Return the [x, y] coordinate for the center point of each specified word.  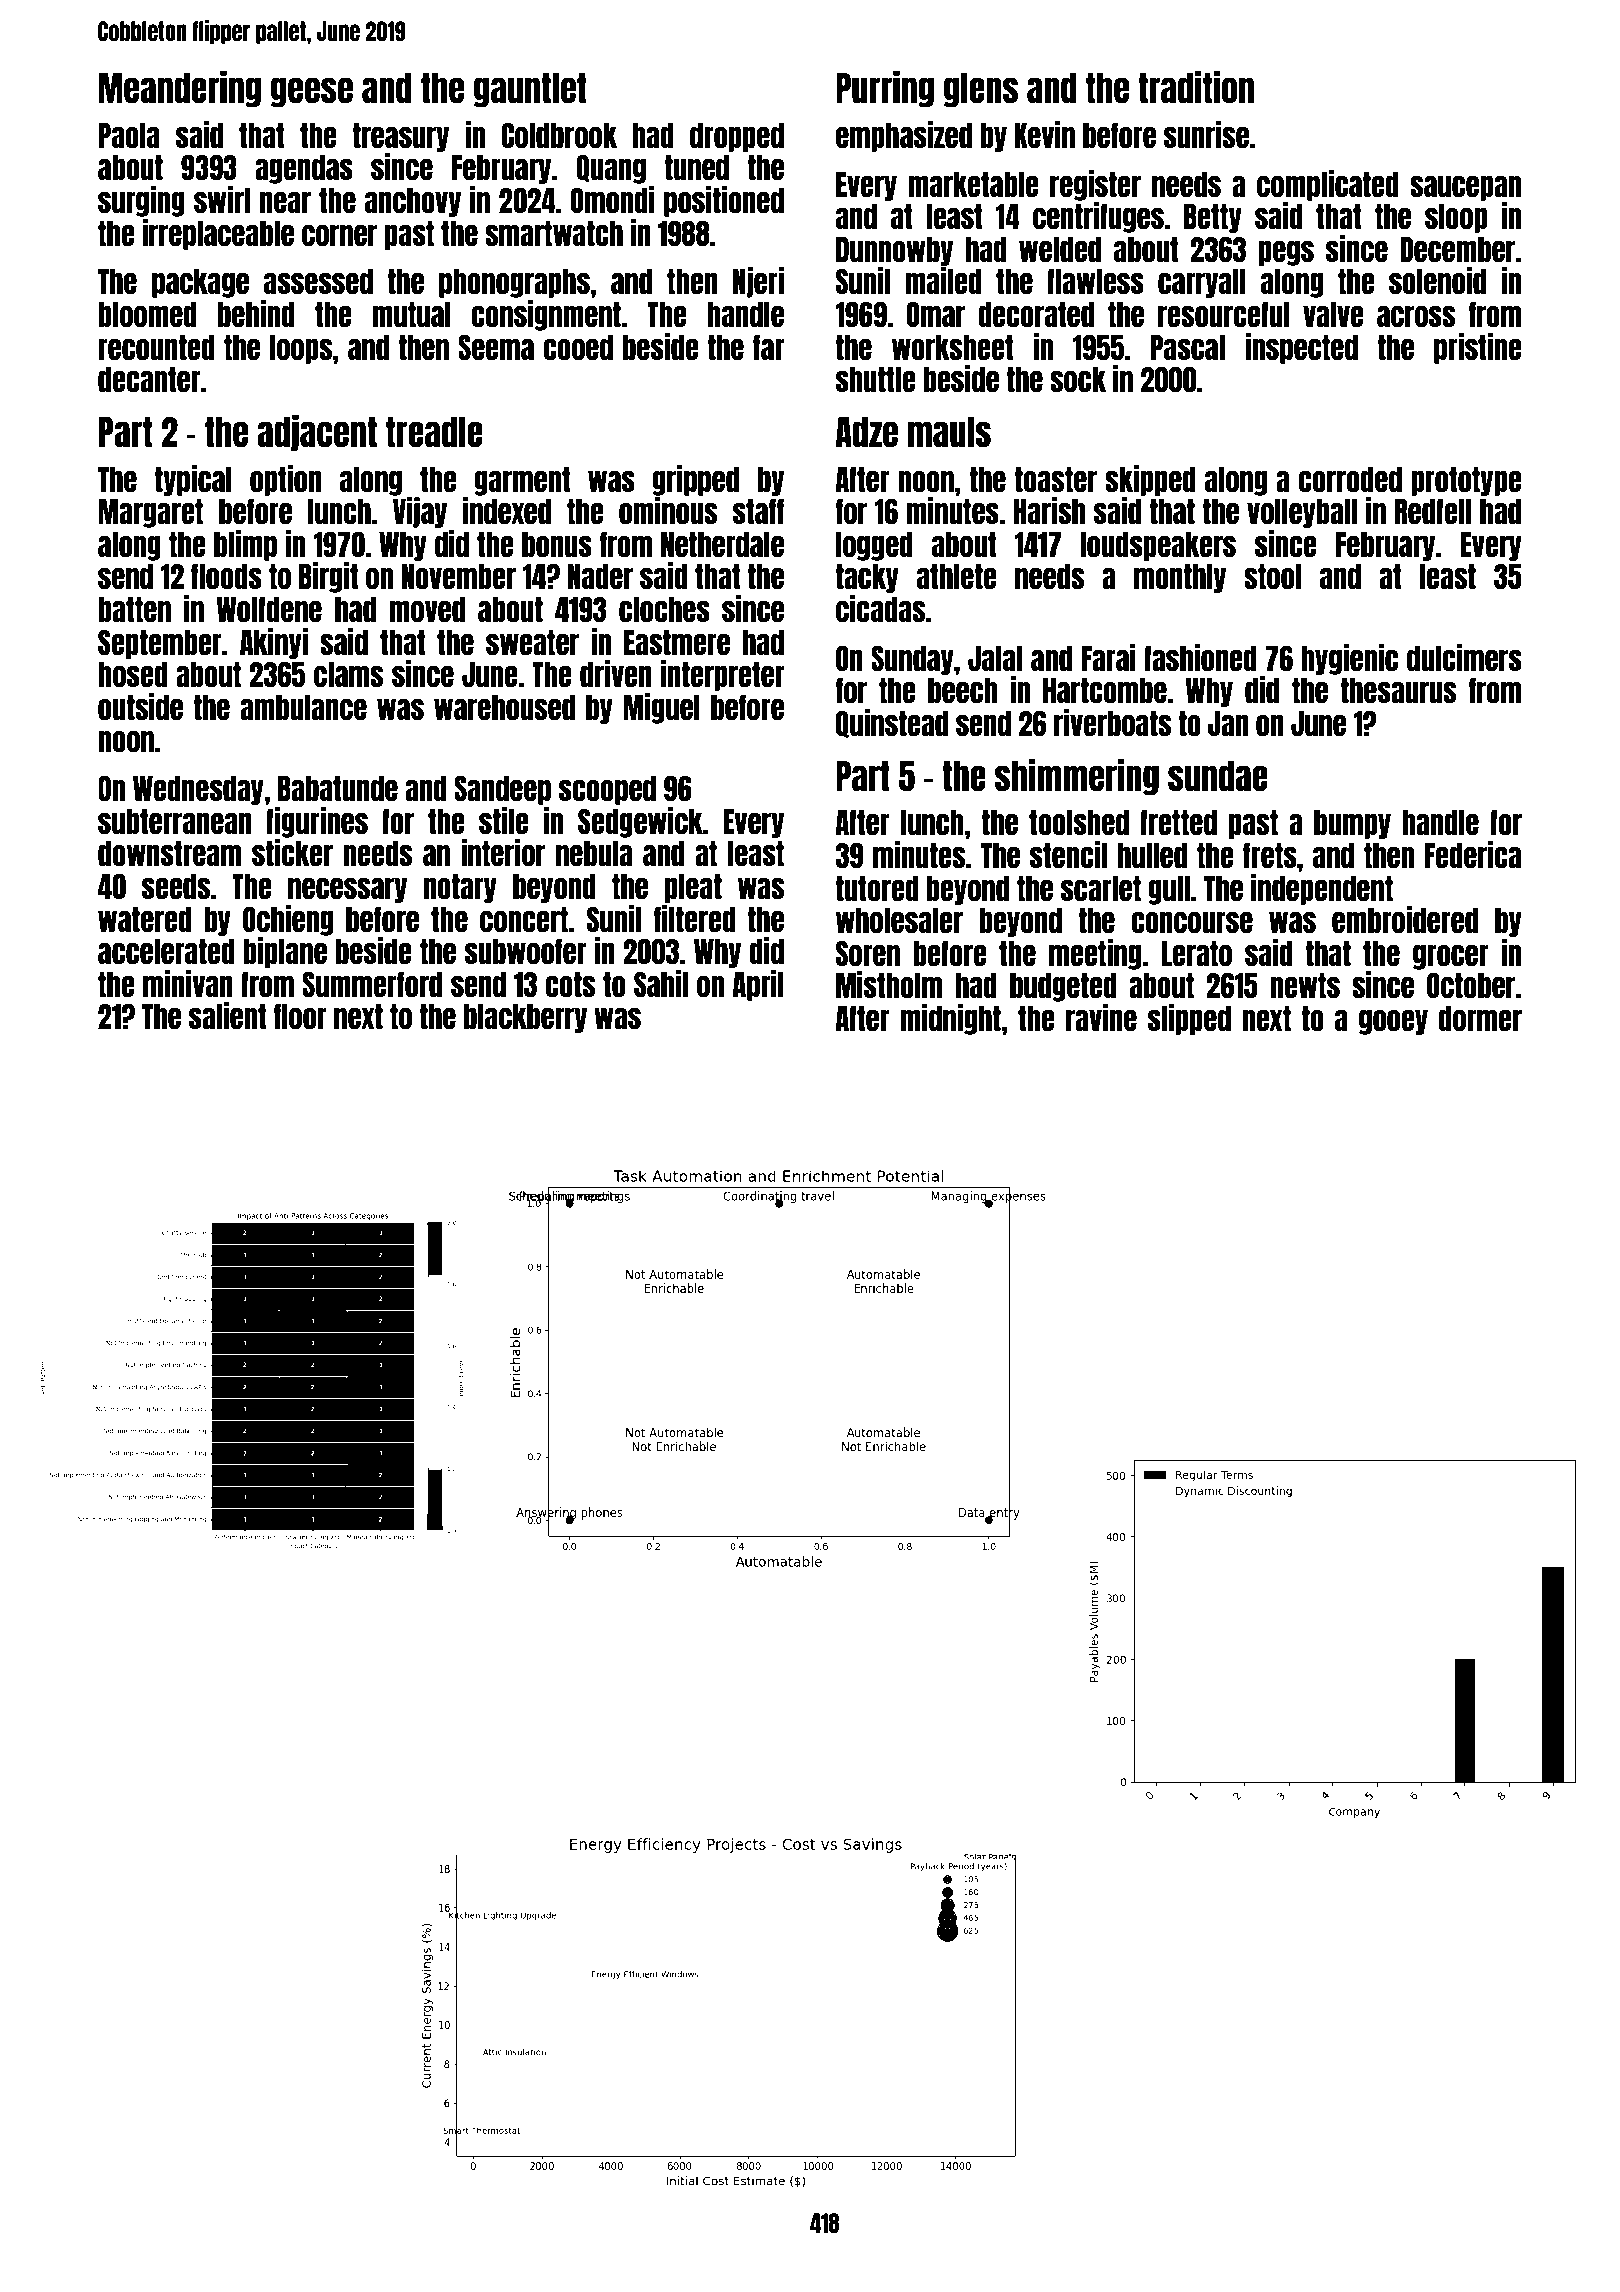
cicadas [880, 608]
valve [1333, 314]
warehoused [504, 707]
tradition [1196, 87]
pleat [693, 888]
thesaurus [1398, 690]
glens [981, 90]
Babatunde [338, 788]
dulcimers [1464, 657]
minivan [188, 983]
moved [427, 609]
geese [312, 92]
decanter [149, 379]
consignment [546, 315]
